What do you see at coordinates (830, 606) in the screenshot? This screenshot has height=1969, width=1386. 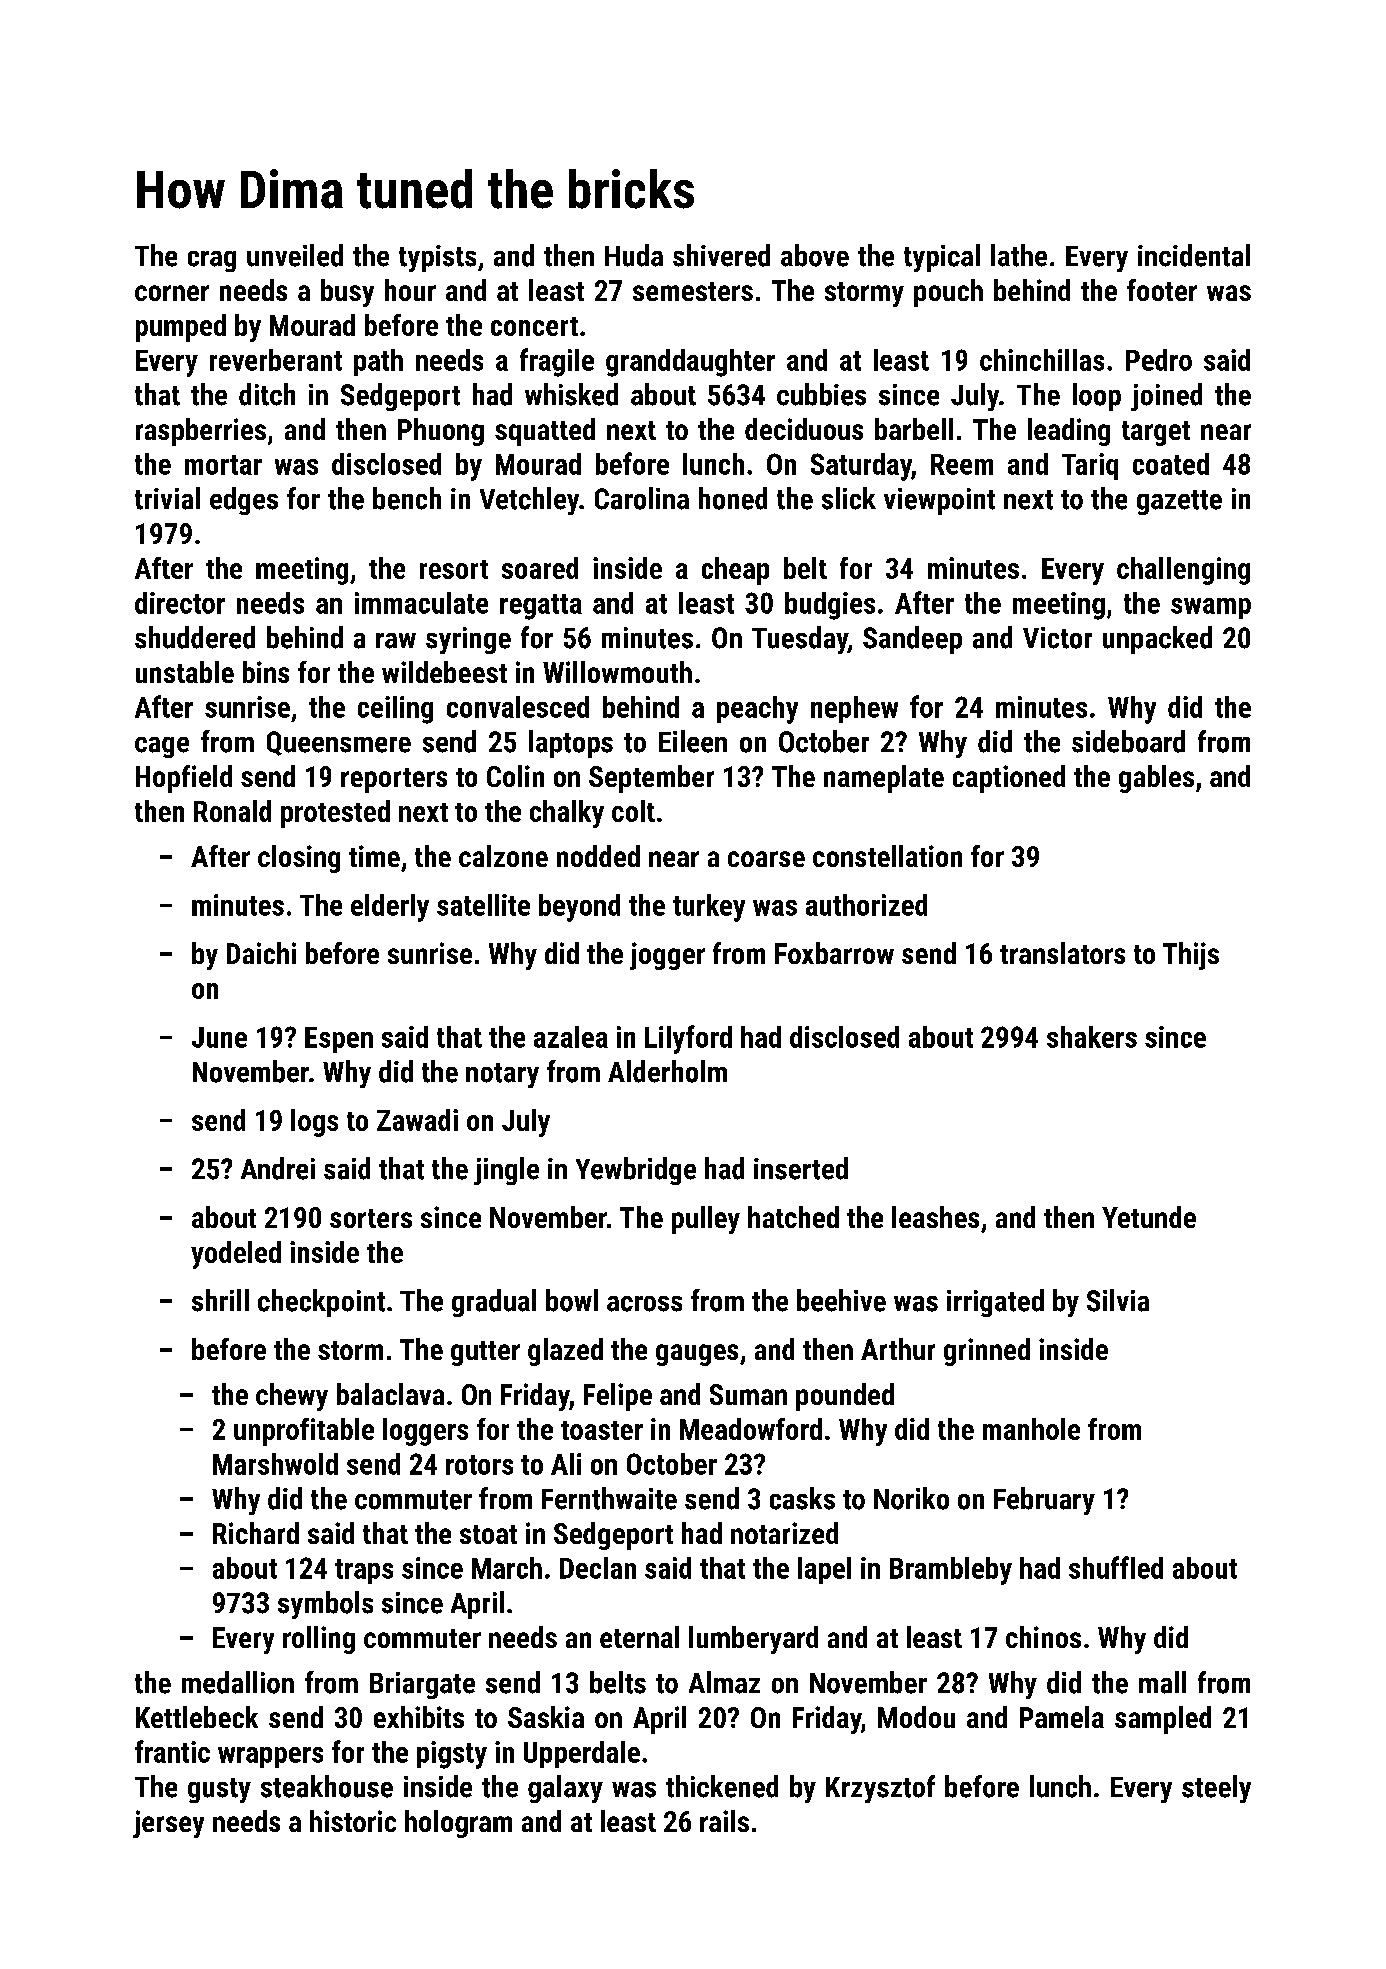 I see `budgies` at bounding box center [830, 606].
